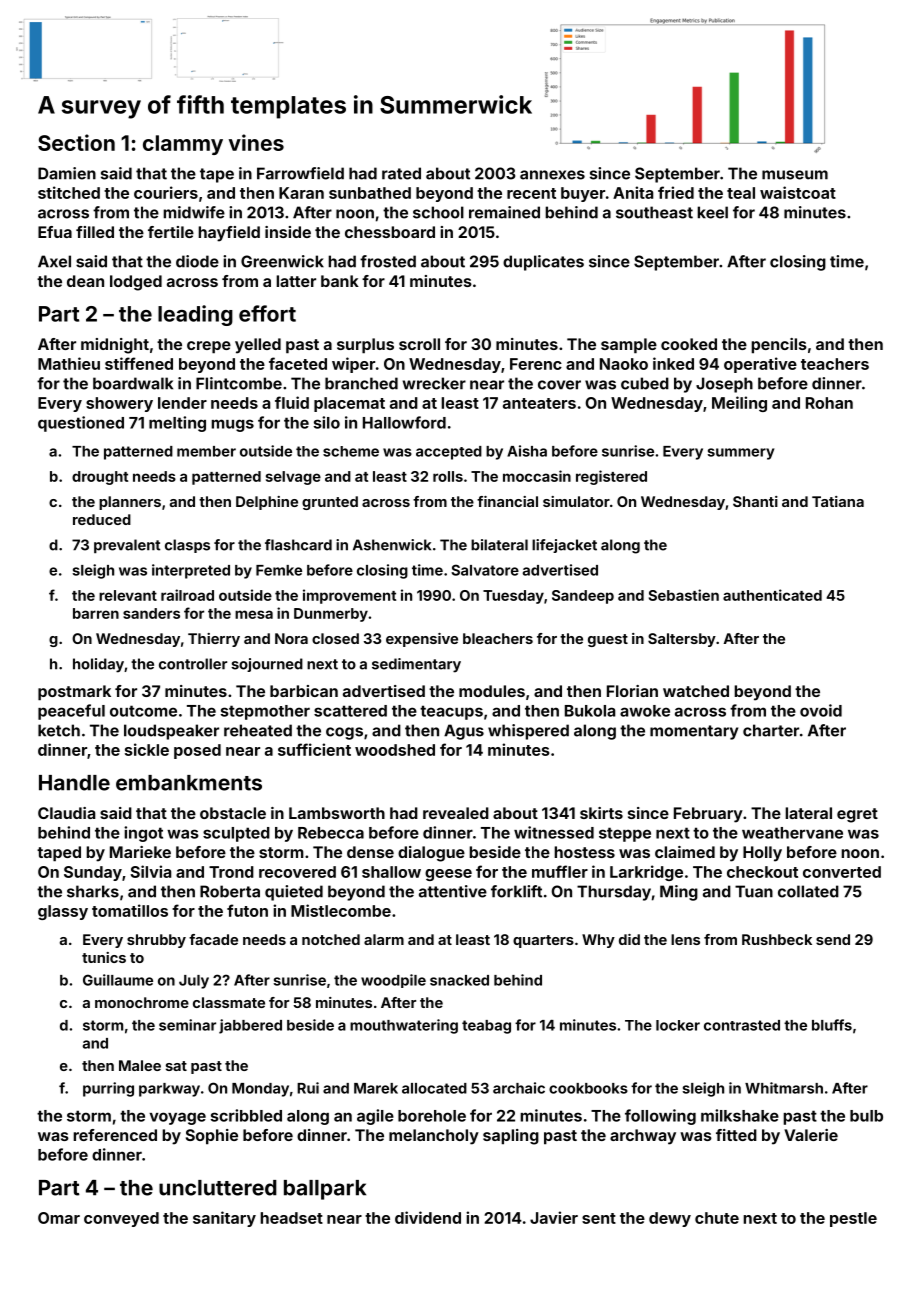 The image size is (924, 1308). I want to click on archway, so click(643, 1137).
